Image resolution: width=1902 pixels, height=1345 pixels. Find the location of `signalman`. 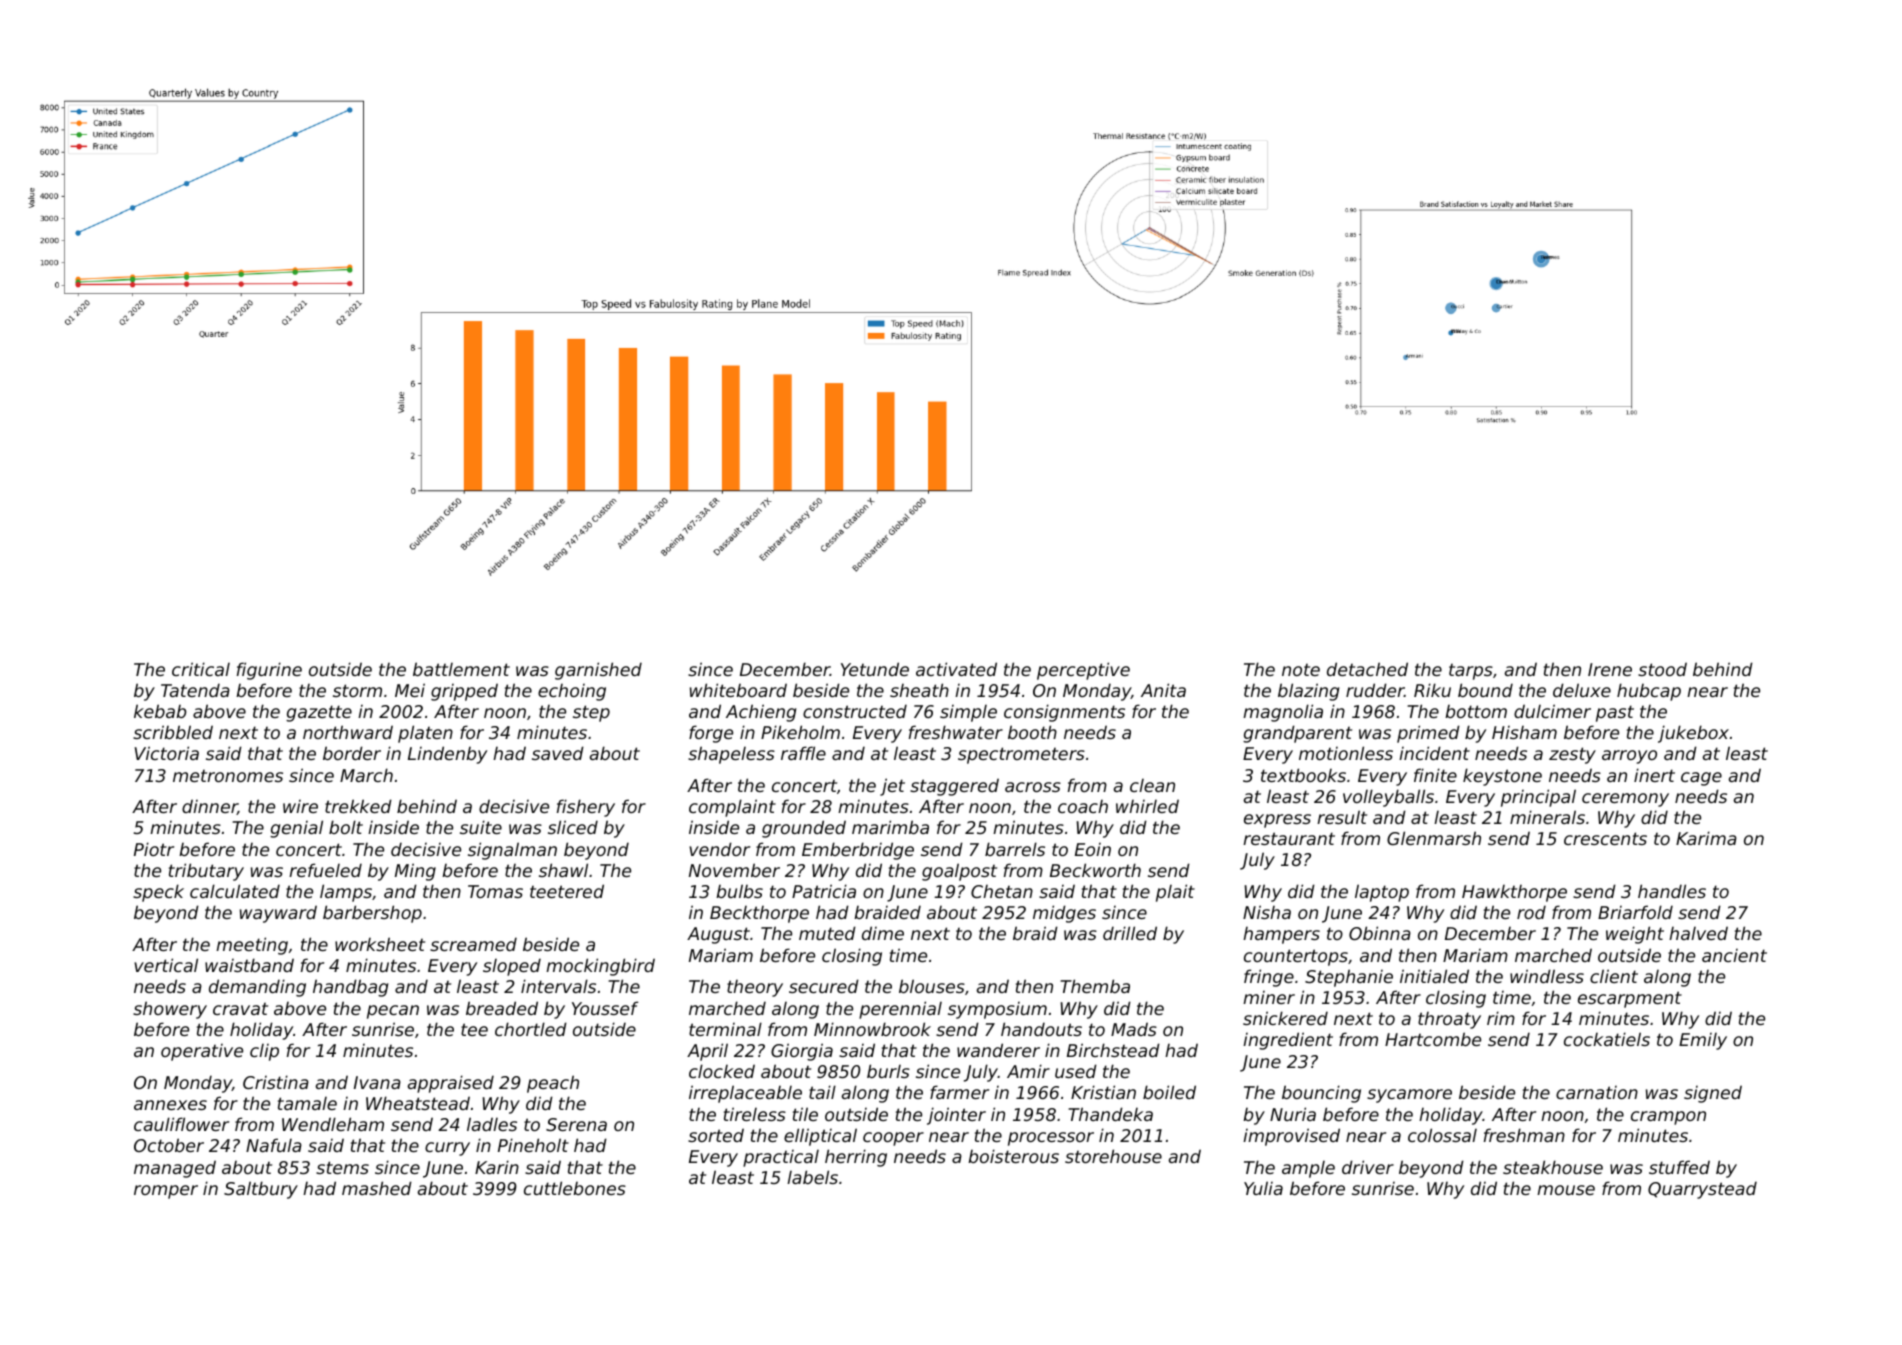

signalman is located at coordinates (512, 851).
